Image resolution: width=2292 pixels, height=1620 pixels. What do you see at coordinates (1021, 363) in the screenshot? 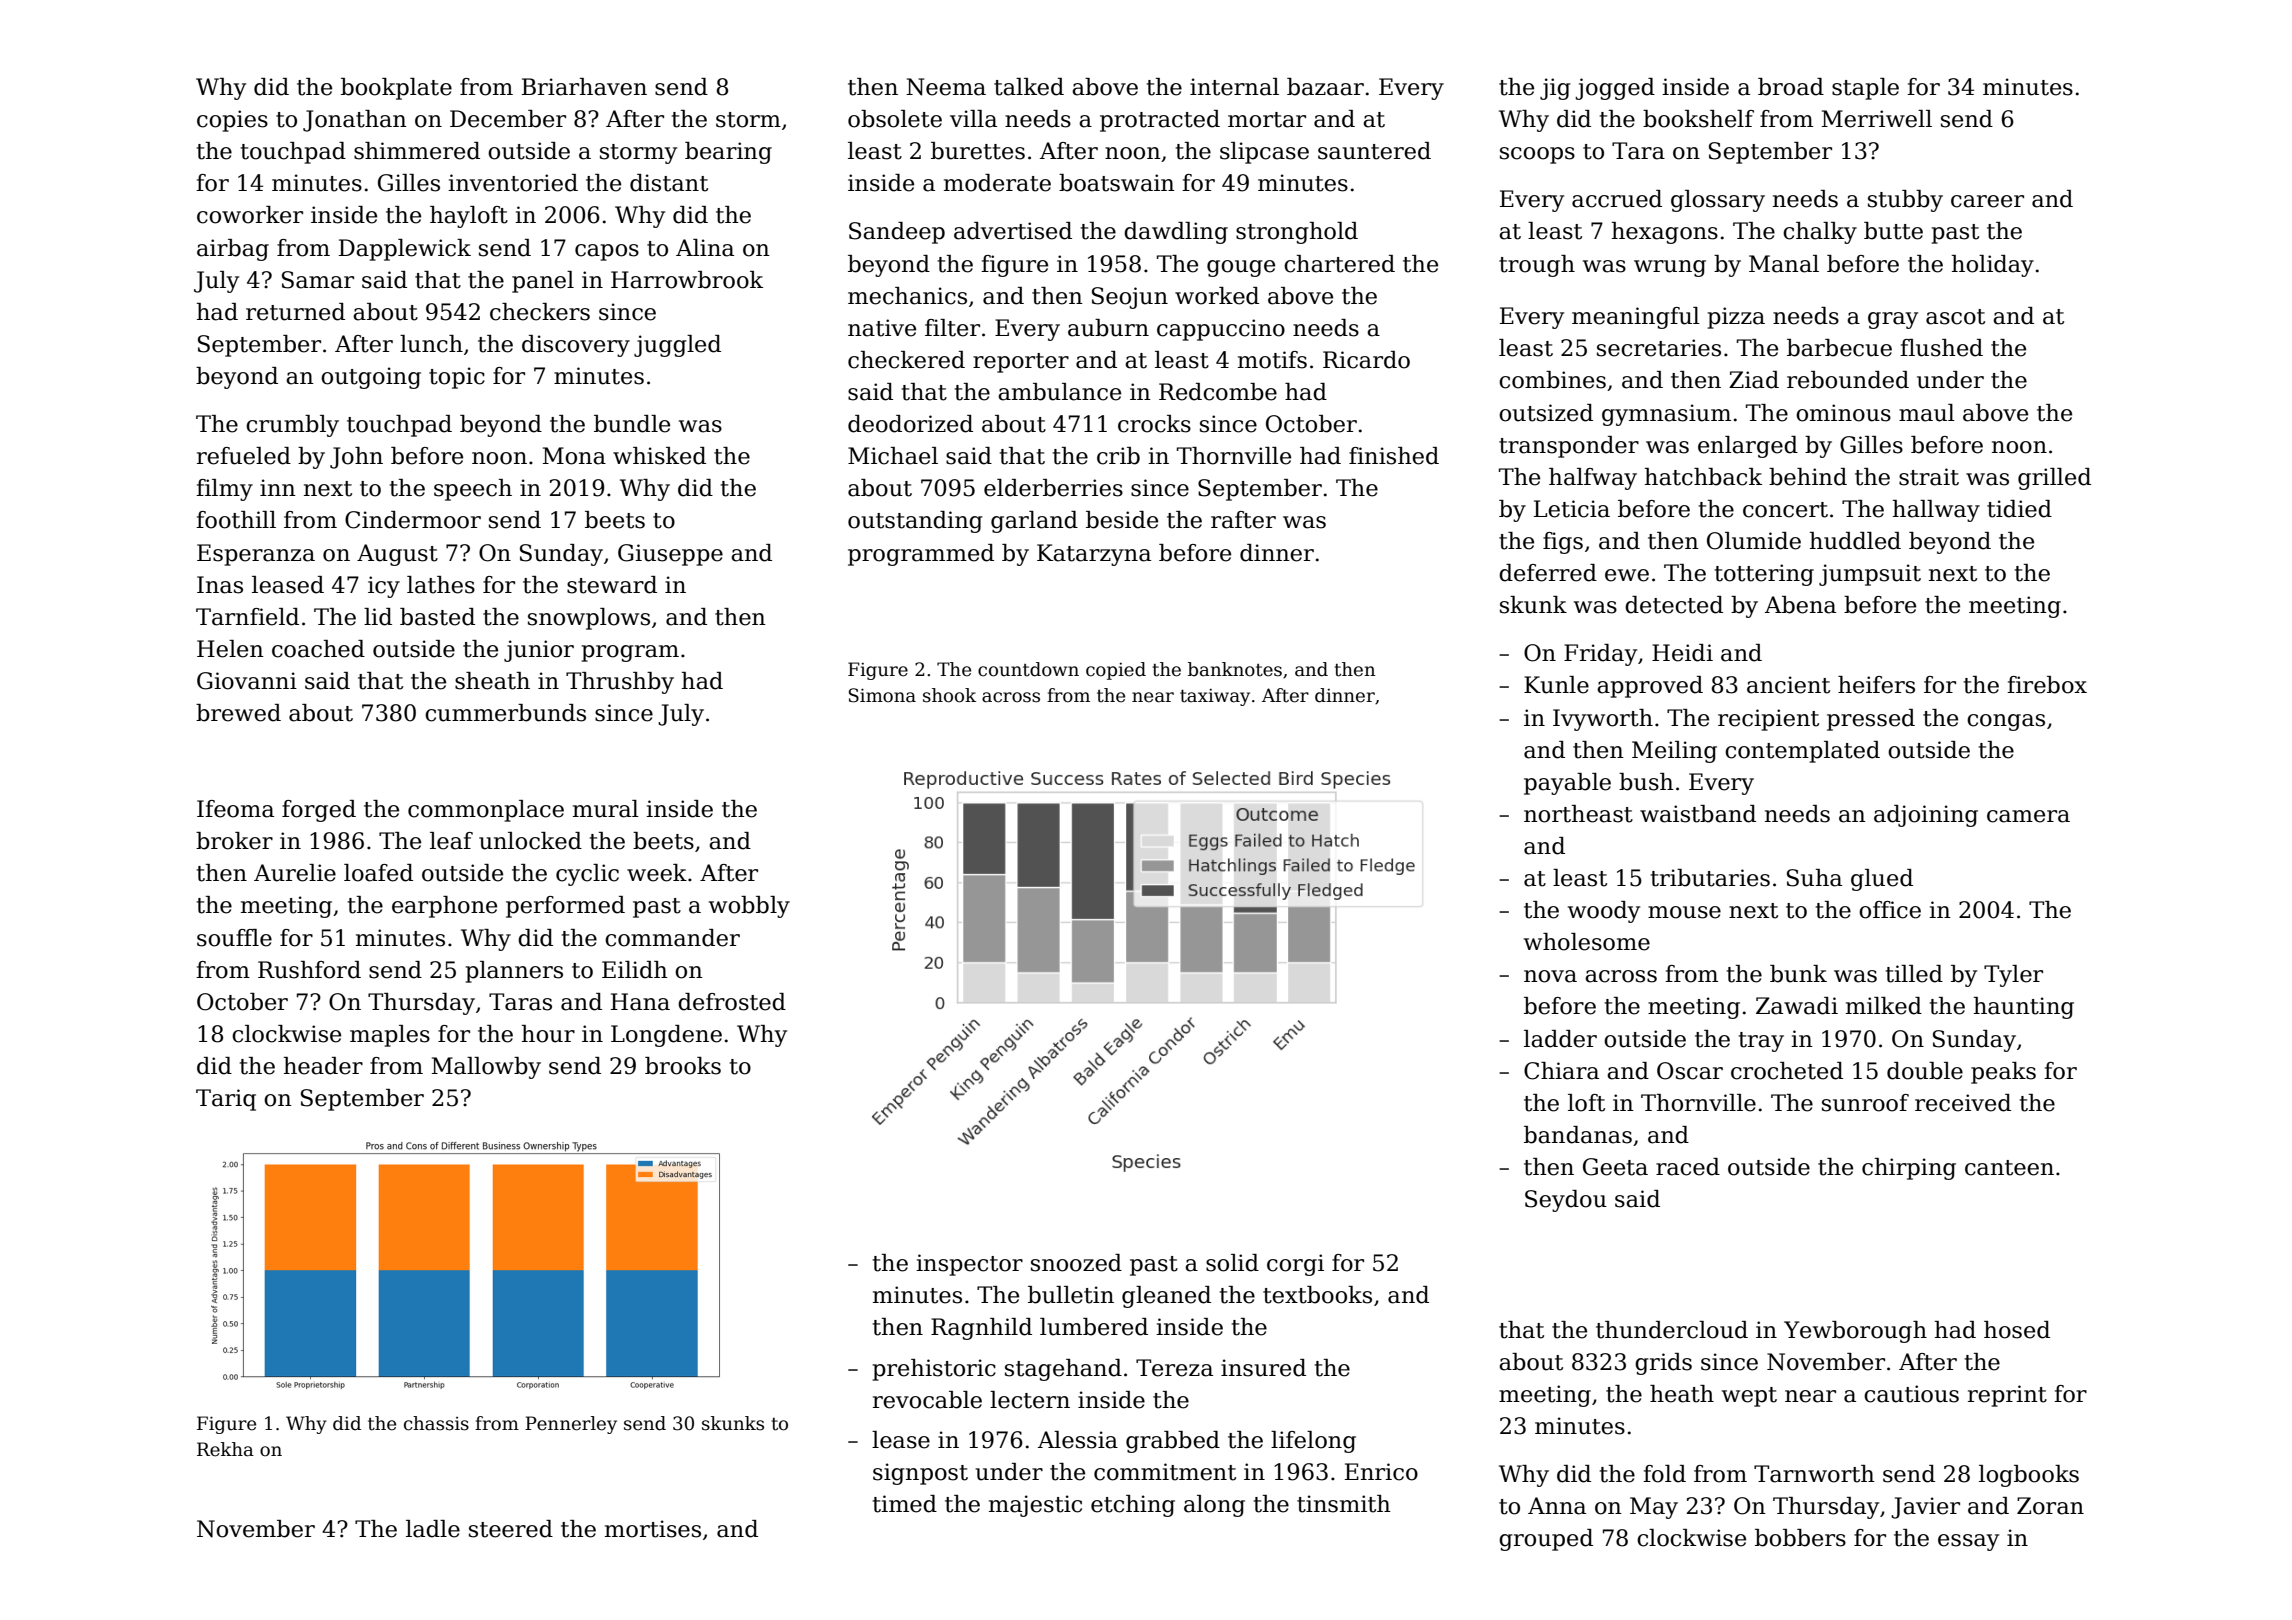
I see `reporter` at bounding box center [1021, 363].
